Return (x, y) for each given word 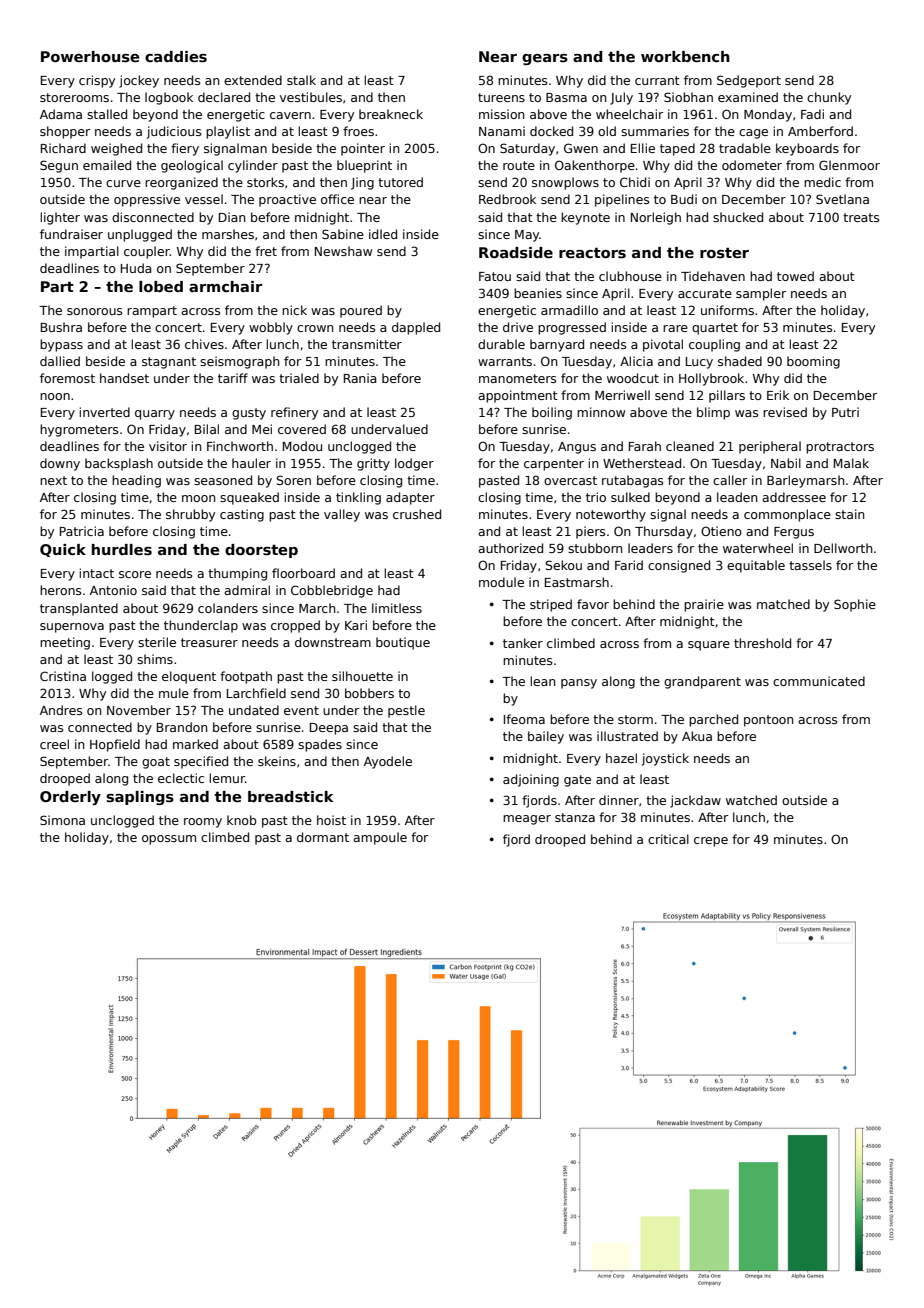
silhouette (362, 676)
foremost (67, 378)
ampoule (380, 838)
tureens (501, 97)
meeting (65, 643)
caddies (176, 56)
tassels (810, 565)
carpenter (554, 465)
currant (657, 80)
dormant (323, 837)
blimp (713, 413)
